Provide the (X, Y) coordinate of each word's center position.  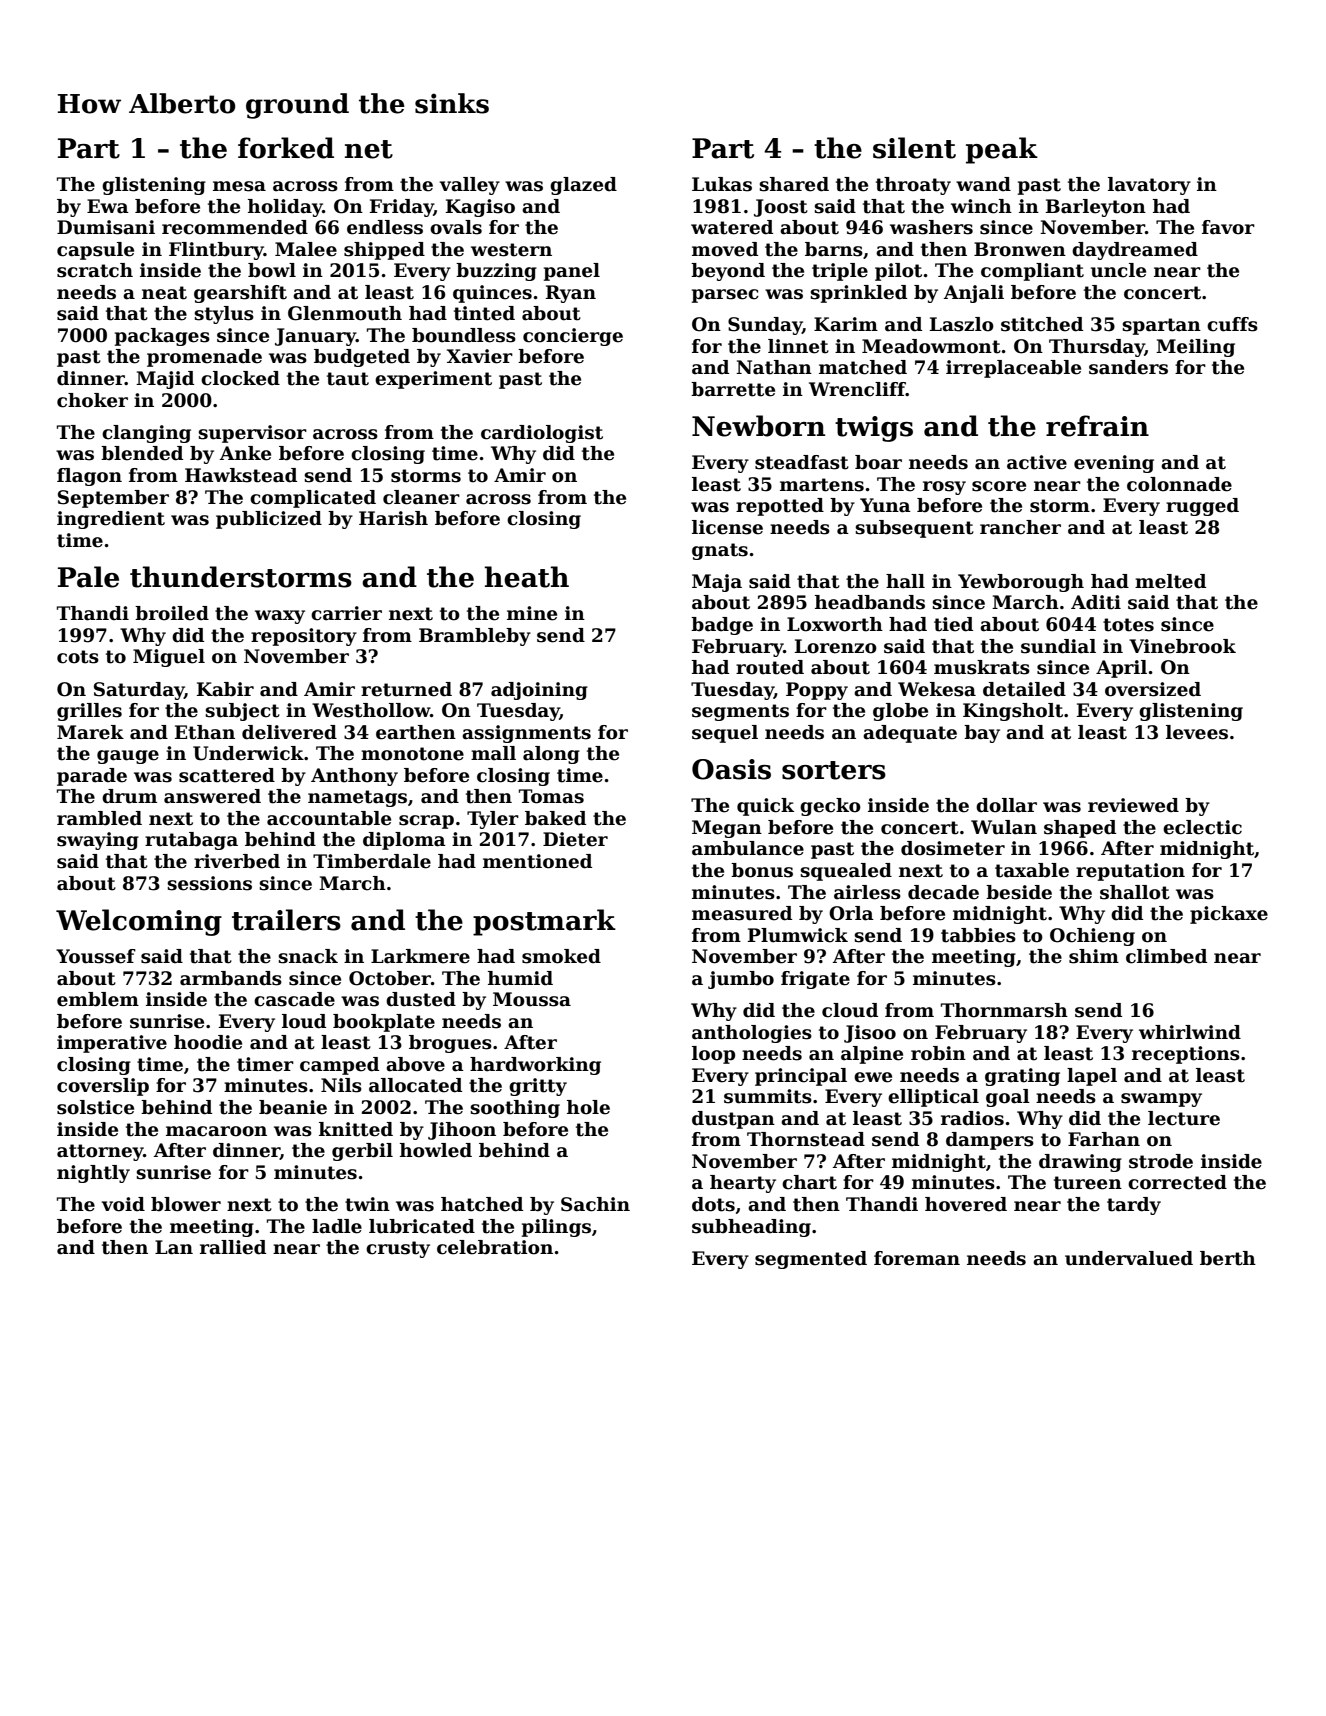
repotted (780, 507)
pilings (556, 1228)
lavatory (1149, 186)
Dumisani (106, 227)
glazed (583, 186)
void (123, 1204)
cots (78, 657)
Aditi (1096, 602)
